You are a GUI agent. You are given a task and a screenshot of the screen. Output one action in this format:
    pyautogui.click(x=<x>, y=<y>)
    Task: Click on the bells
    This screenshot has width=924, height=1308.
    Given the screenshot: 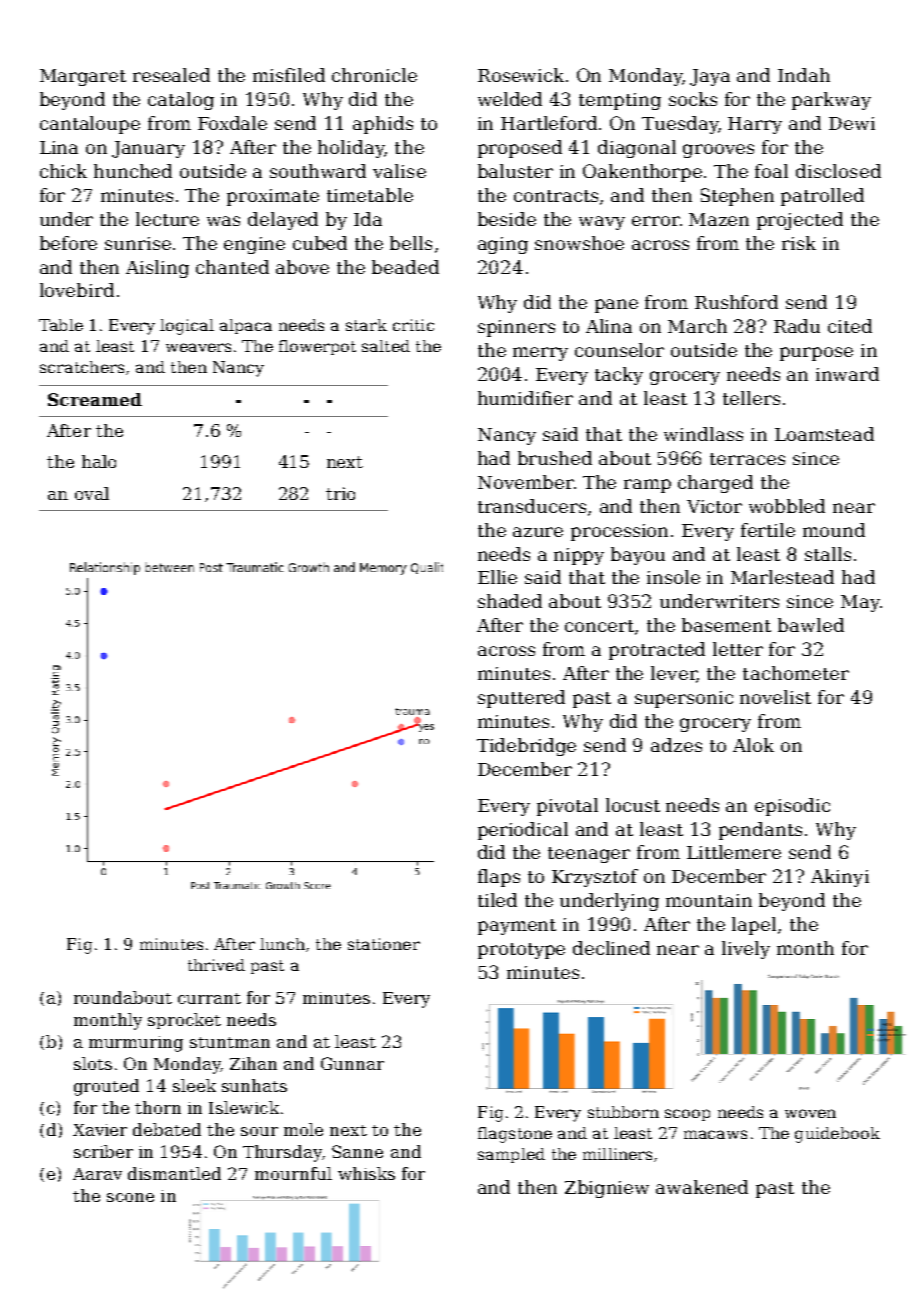 What is the action you would take?
    pyautogui.click(x=411, y=243)
